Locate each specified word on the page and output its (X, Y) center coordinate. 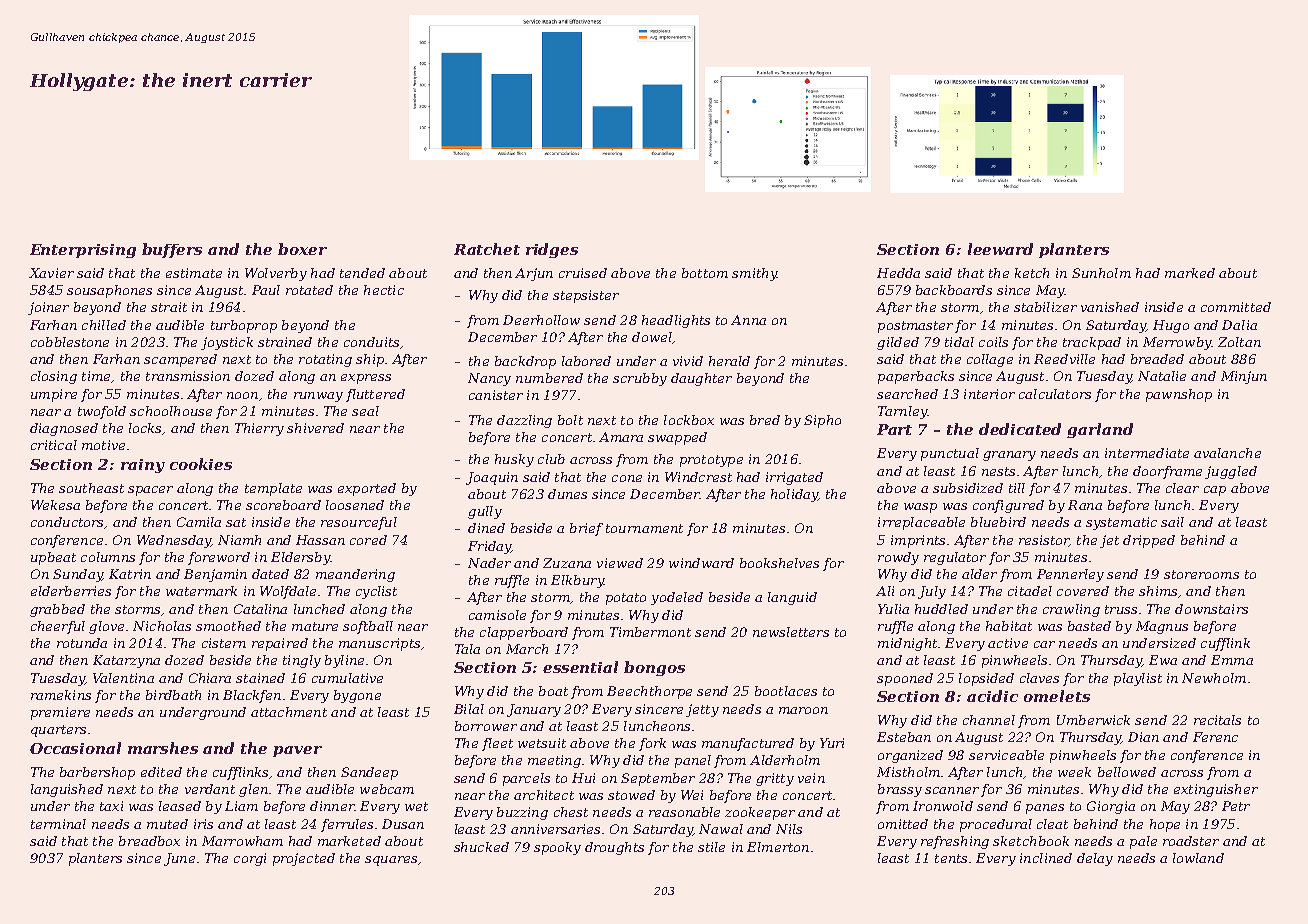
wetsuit (542, 743)
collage (990, 360)
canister (496, 395)
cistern (224, 643)
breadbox (149, 841)
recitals (1217, 720)
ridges (552, 250)
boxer (302, 249)
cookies (201, 464)
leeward (1000, 249)
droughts (614, 848)
